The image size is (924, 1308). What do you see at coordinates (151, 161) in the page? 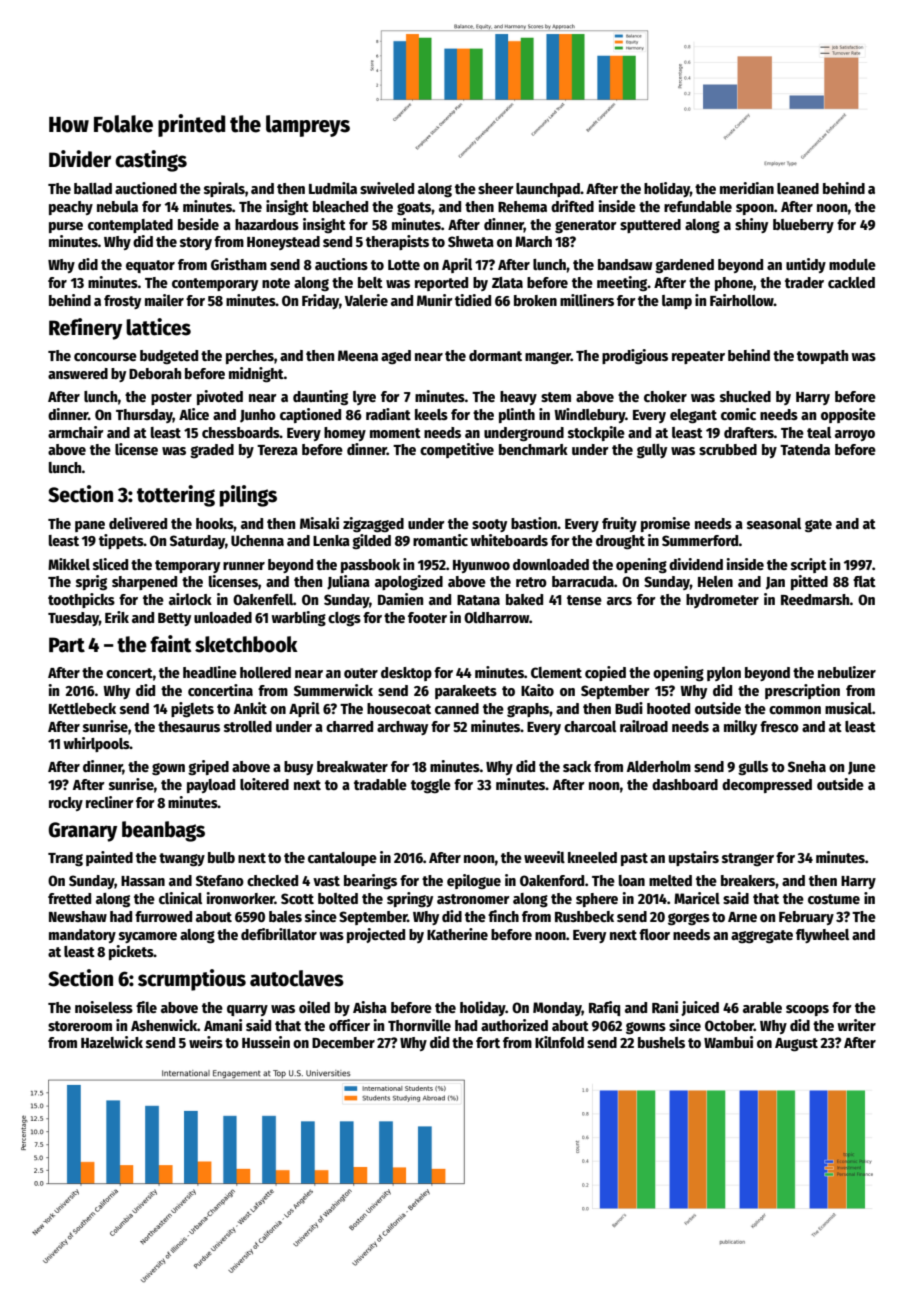
I see `castings` at bounding box center [151, 161].
